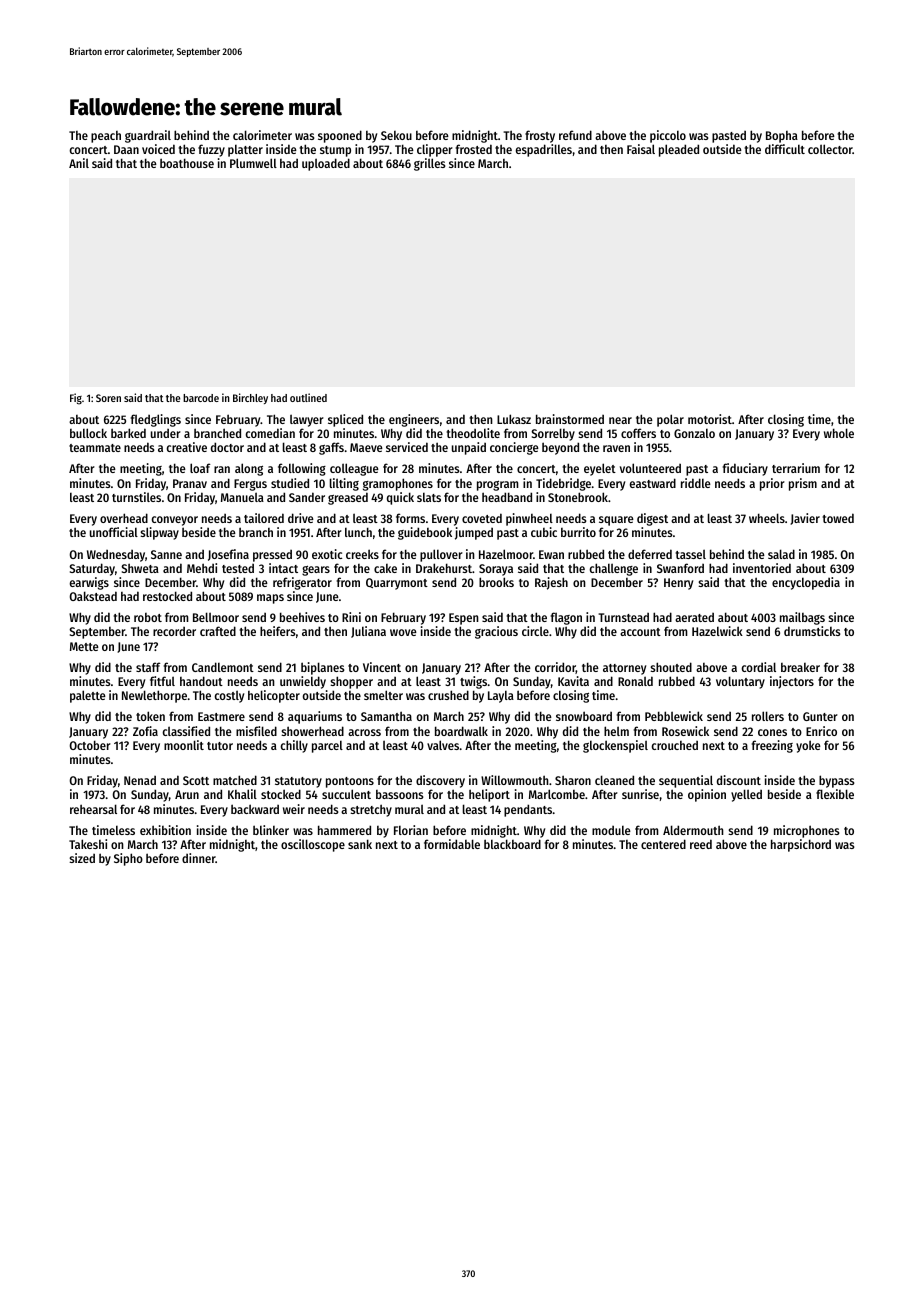 The width and height of the document is (924, 1308). What do you see at coordinates (782, 137) in the document?
I see `Bopha` at bounding box center [782, 137].
